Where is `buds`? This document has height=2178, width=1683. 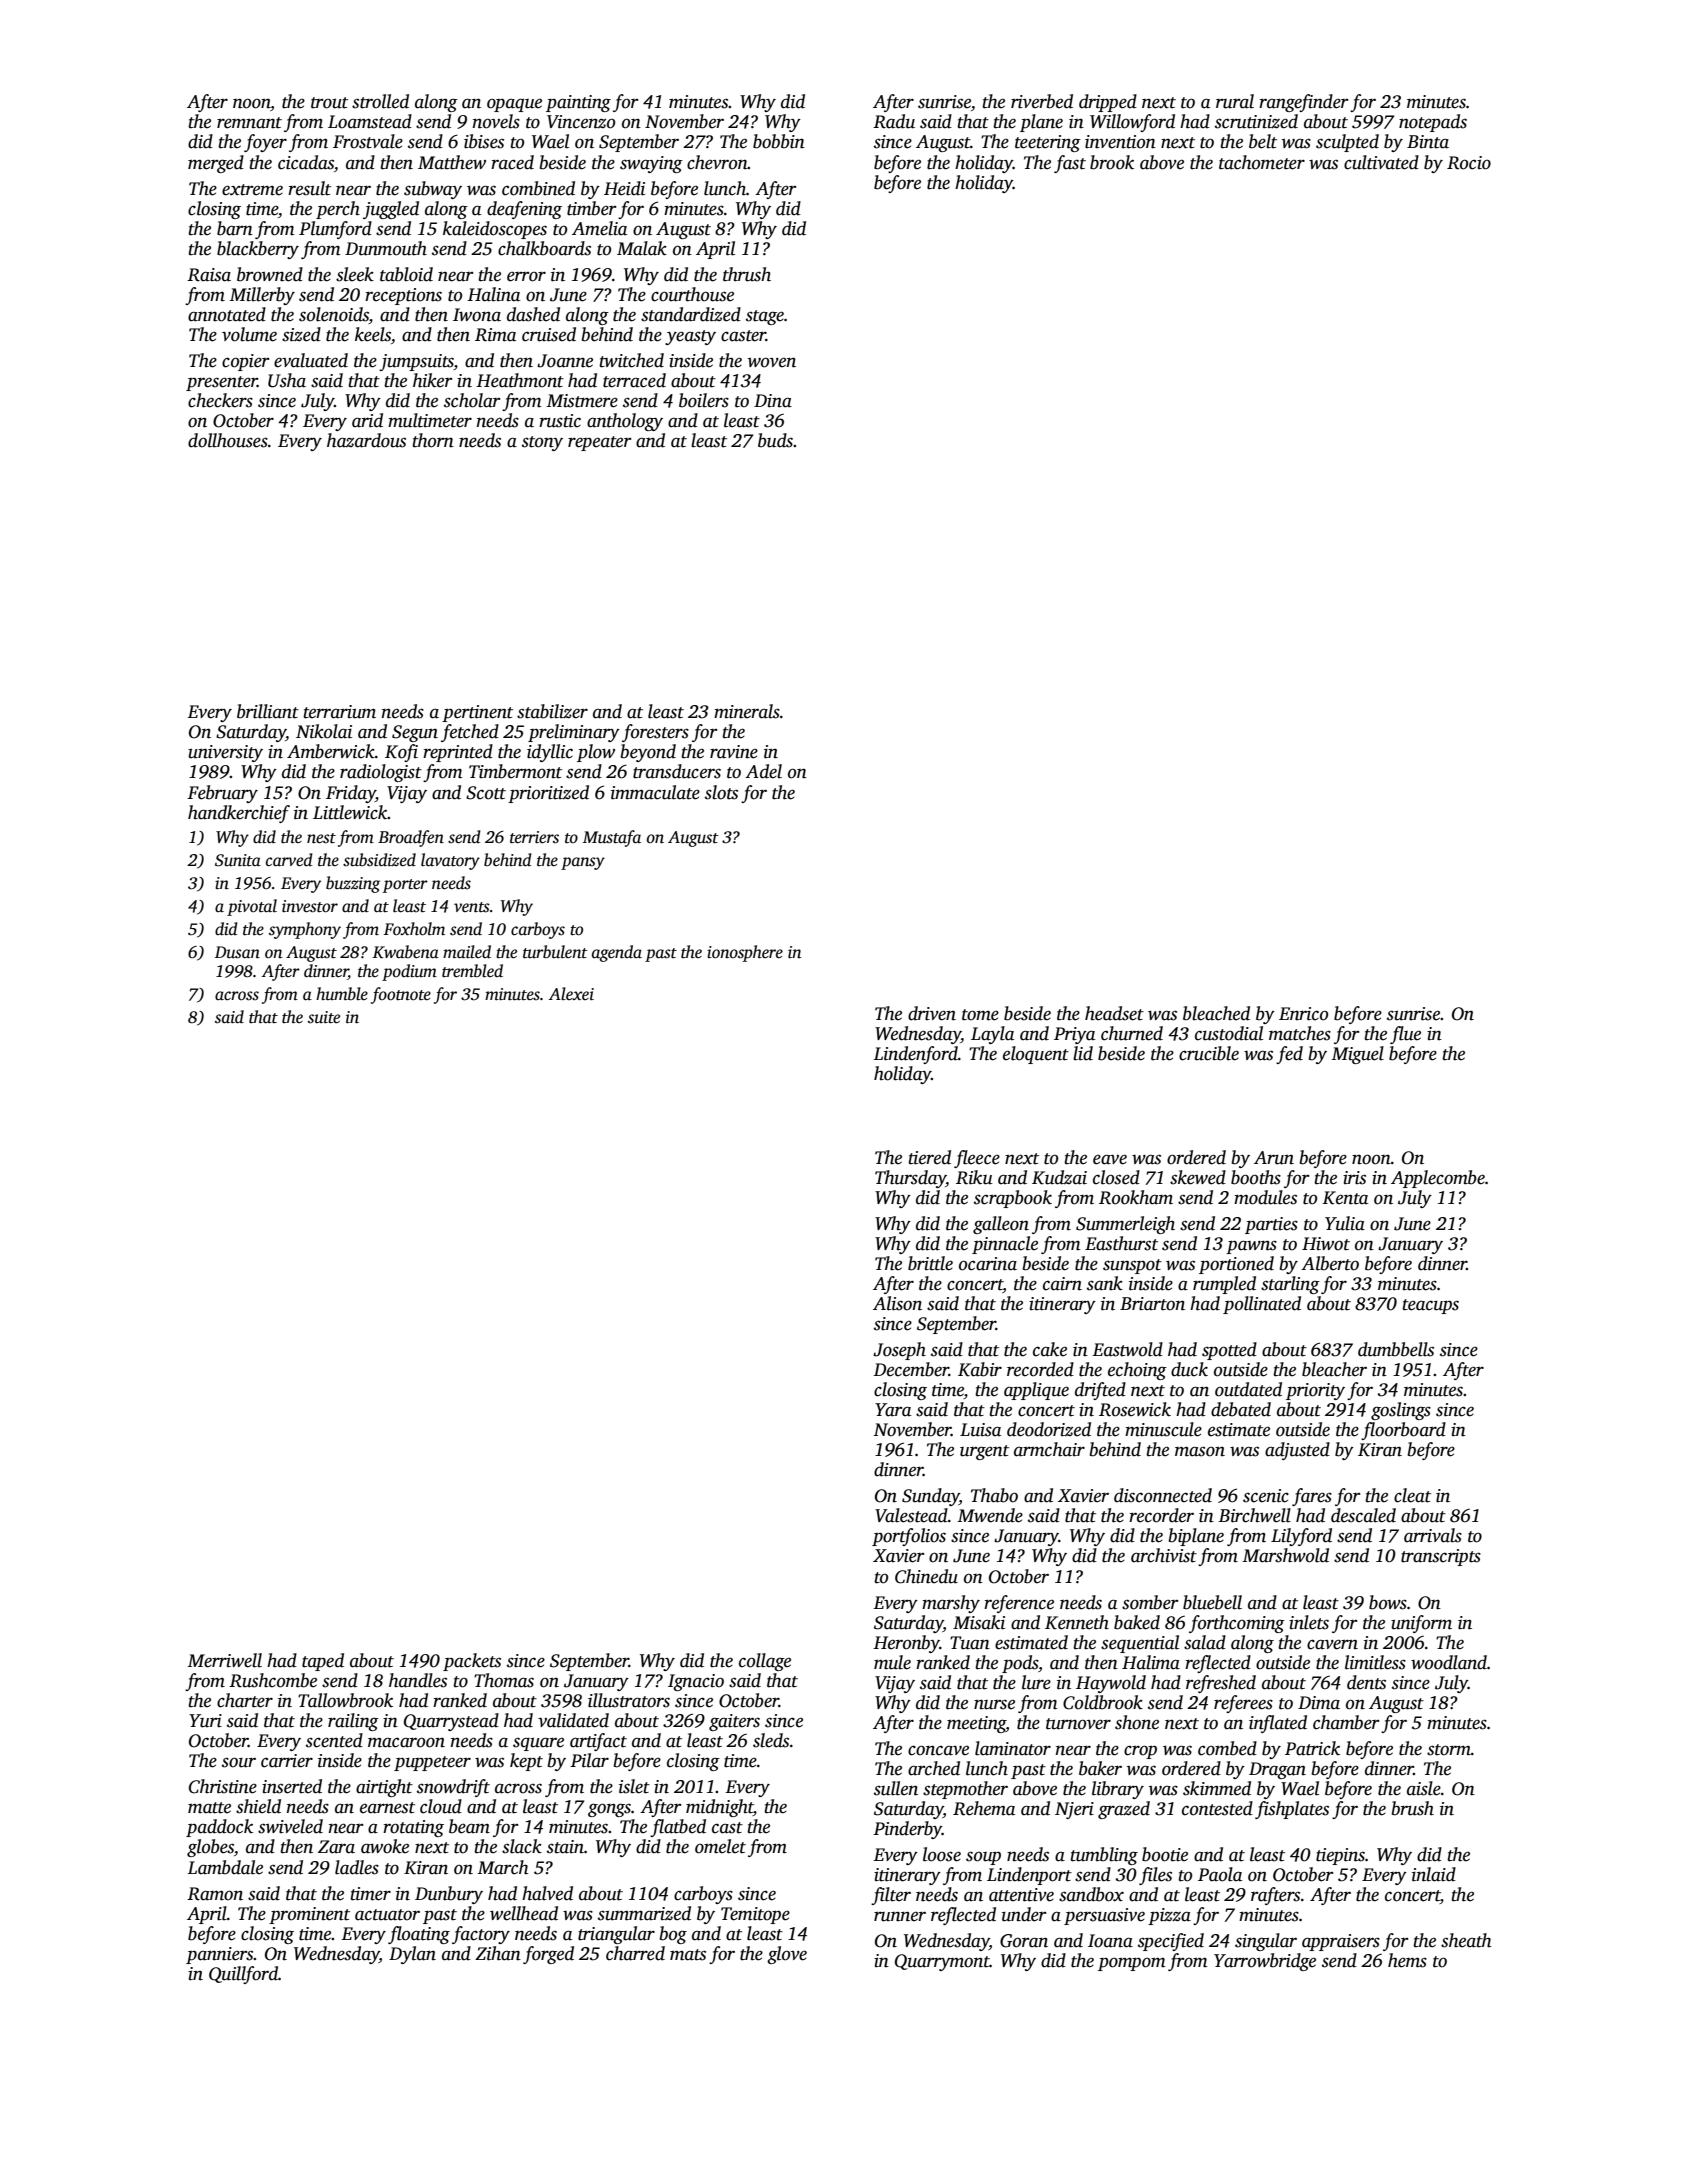
buds is located at coordinates (775, 440).
